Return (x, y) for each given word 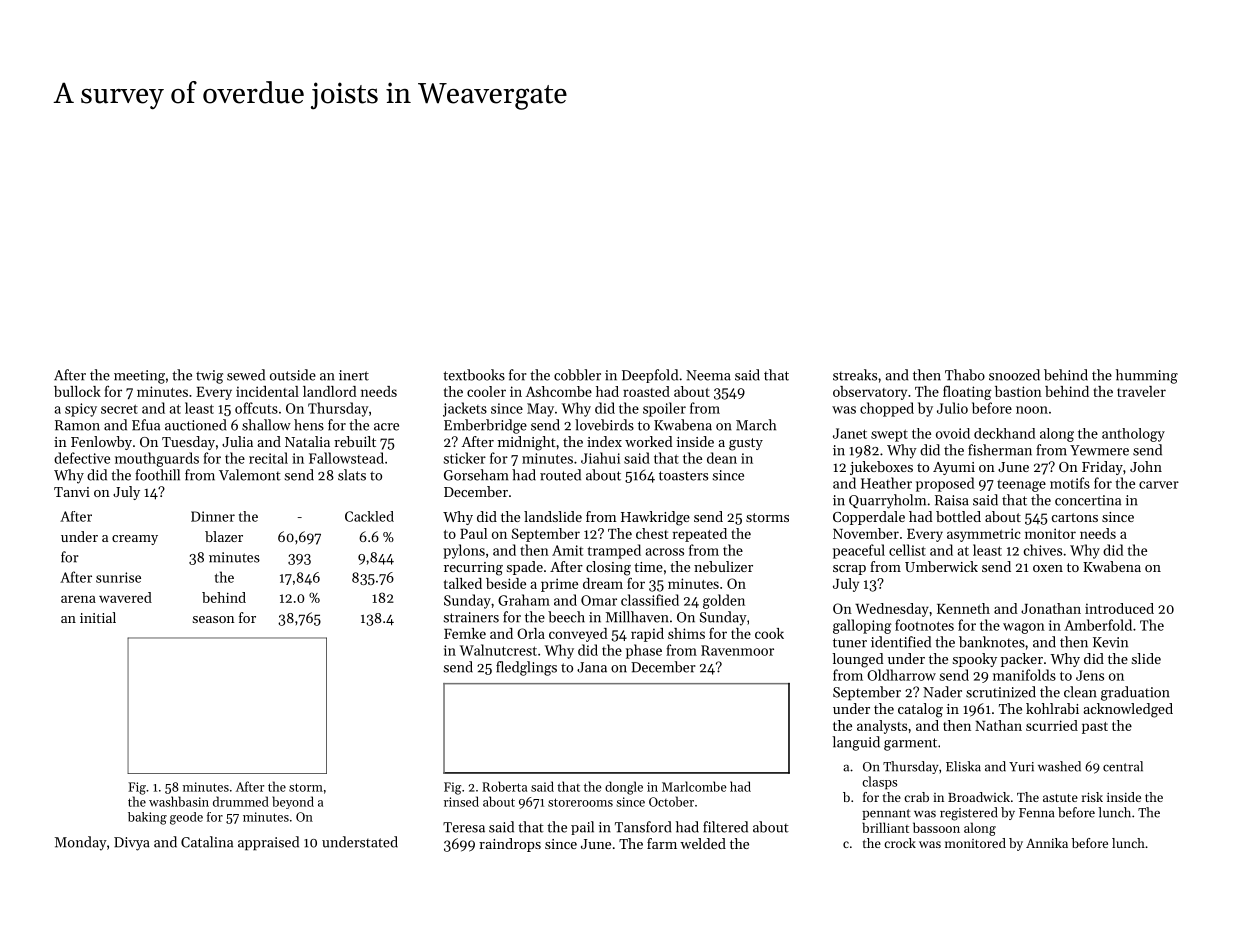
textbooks (474, 375)
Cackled (369, 516)
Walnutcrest (498, 650)
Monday (81, 843)
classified (650, 600)
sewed (246, 375)
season (214, 619)
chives (1043, 550)
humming (1147, 376)
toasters (683, 476)
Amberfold (1098, 625)
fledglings (526, 668)
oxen (1048, 568)
